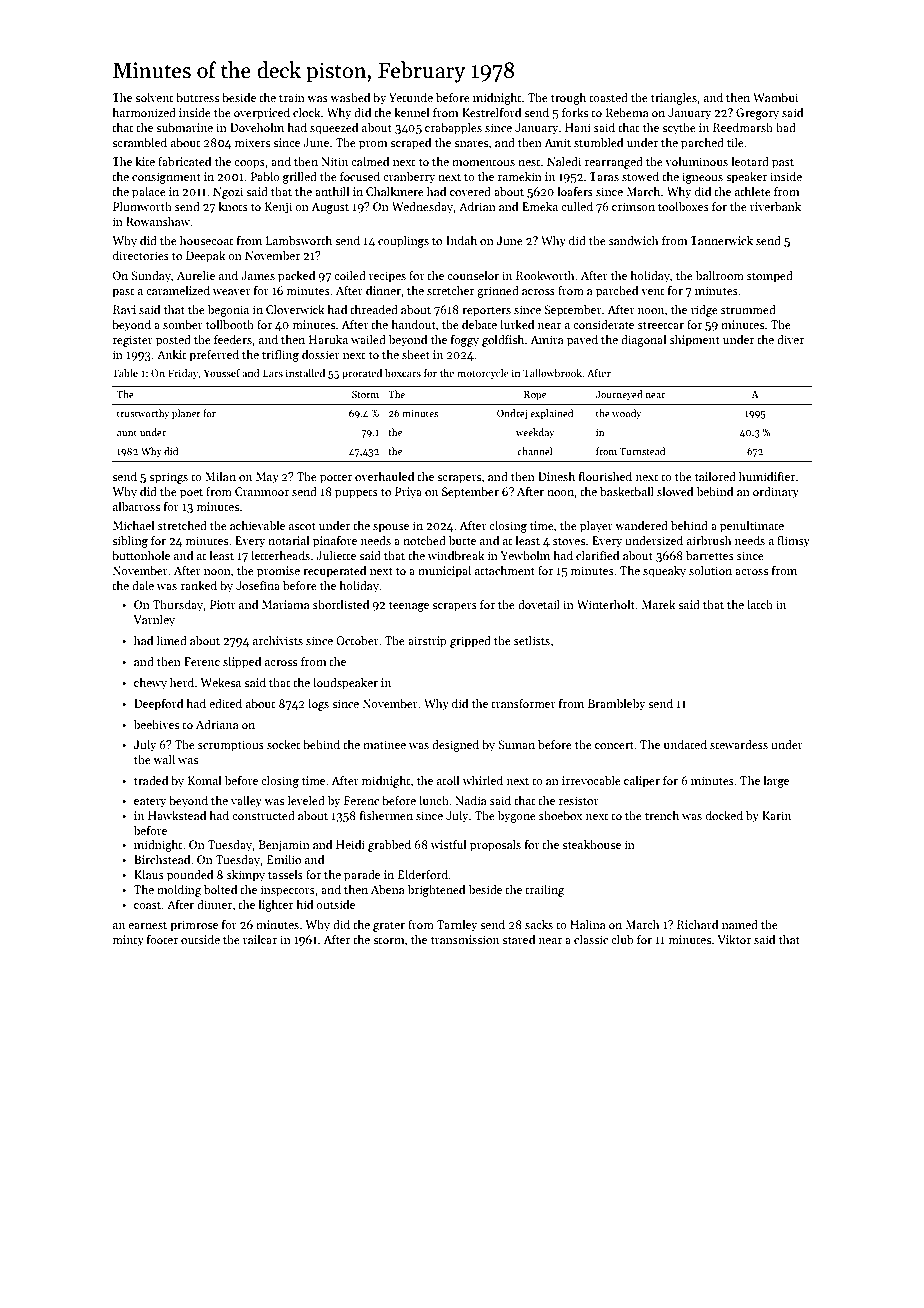  What do you see at coordinates (453, 129) in the screenshot?
I see `crabapples` at bounding box center [453, 129].
